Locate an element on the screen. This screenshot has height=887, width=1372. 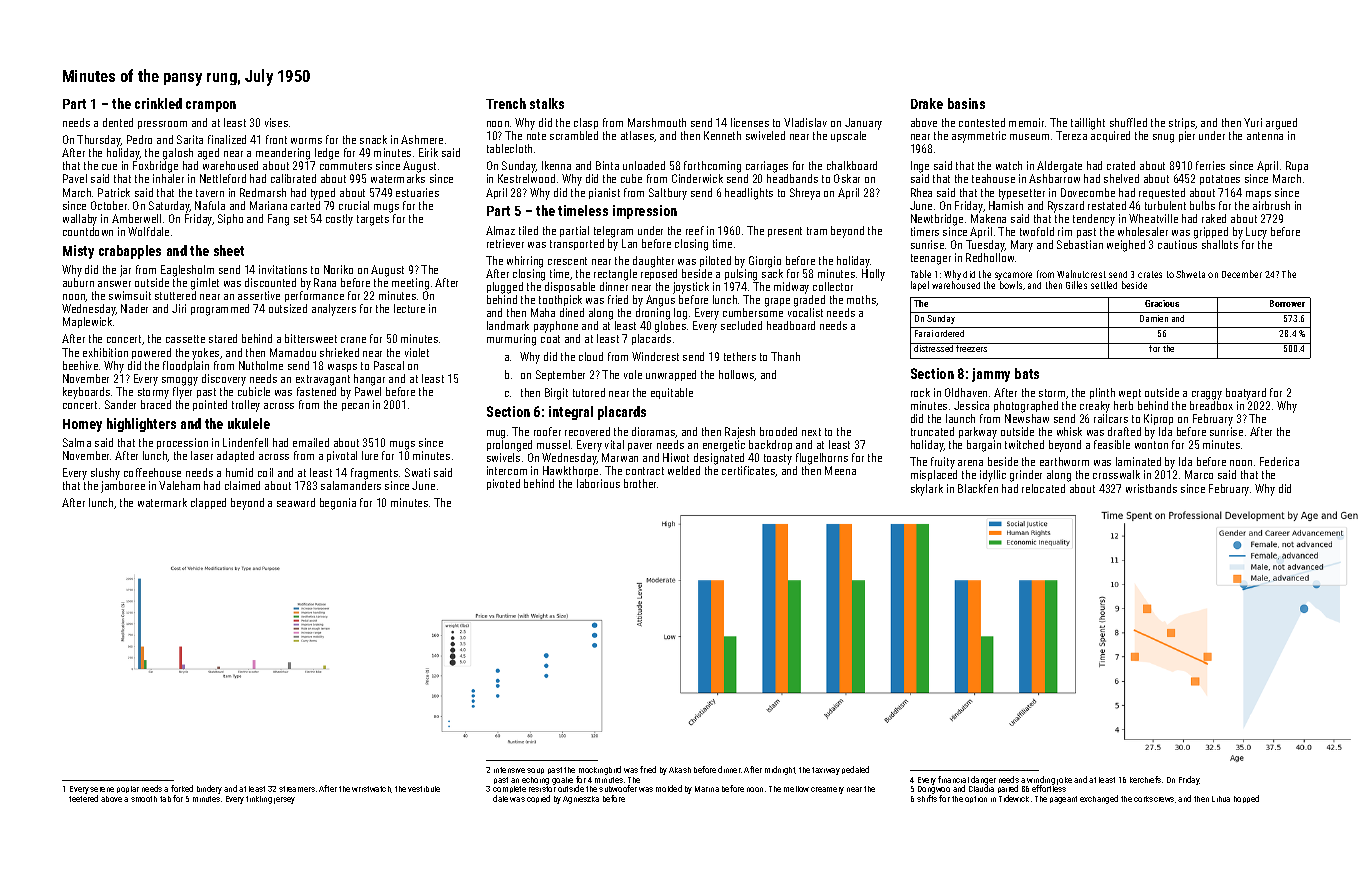
toothpick is located at coordinates (560, 300).
